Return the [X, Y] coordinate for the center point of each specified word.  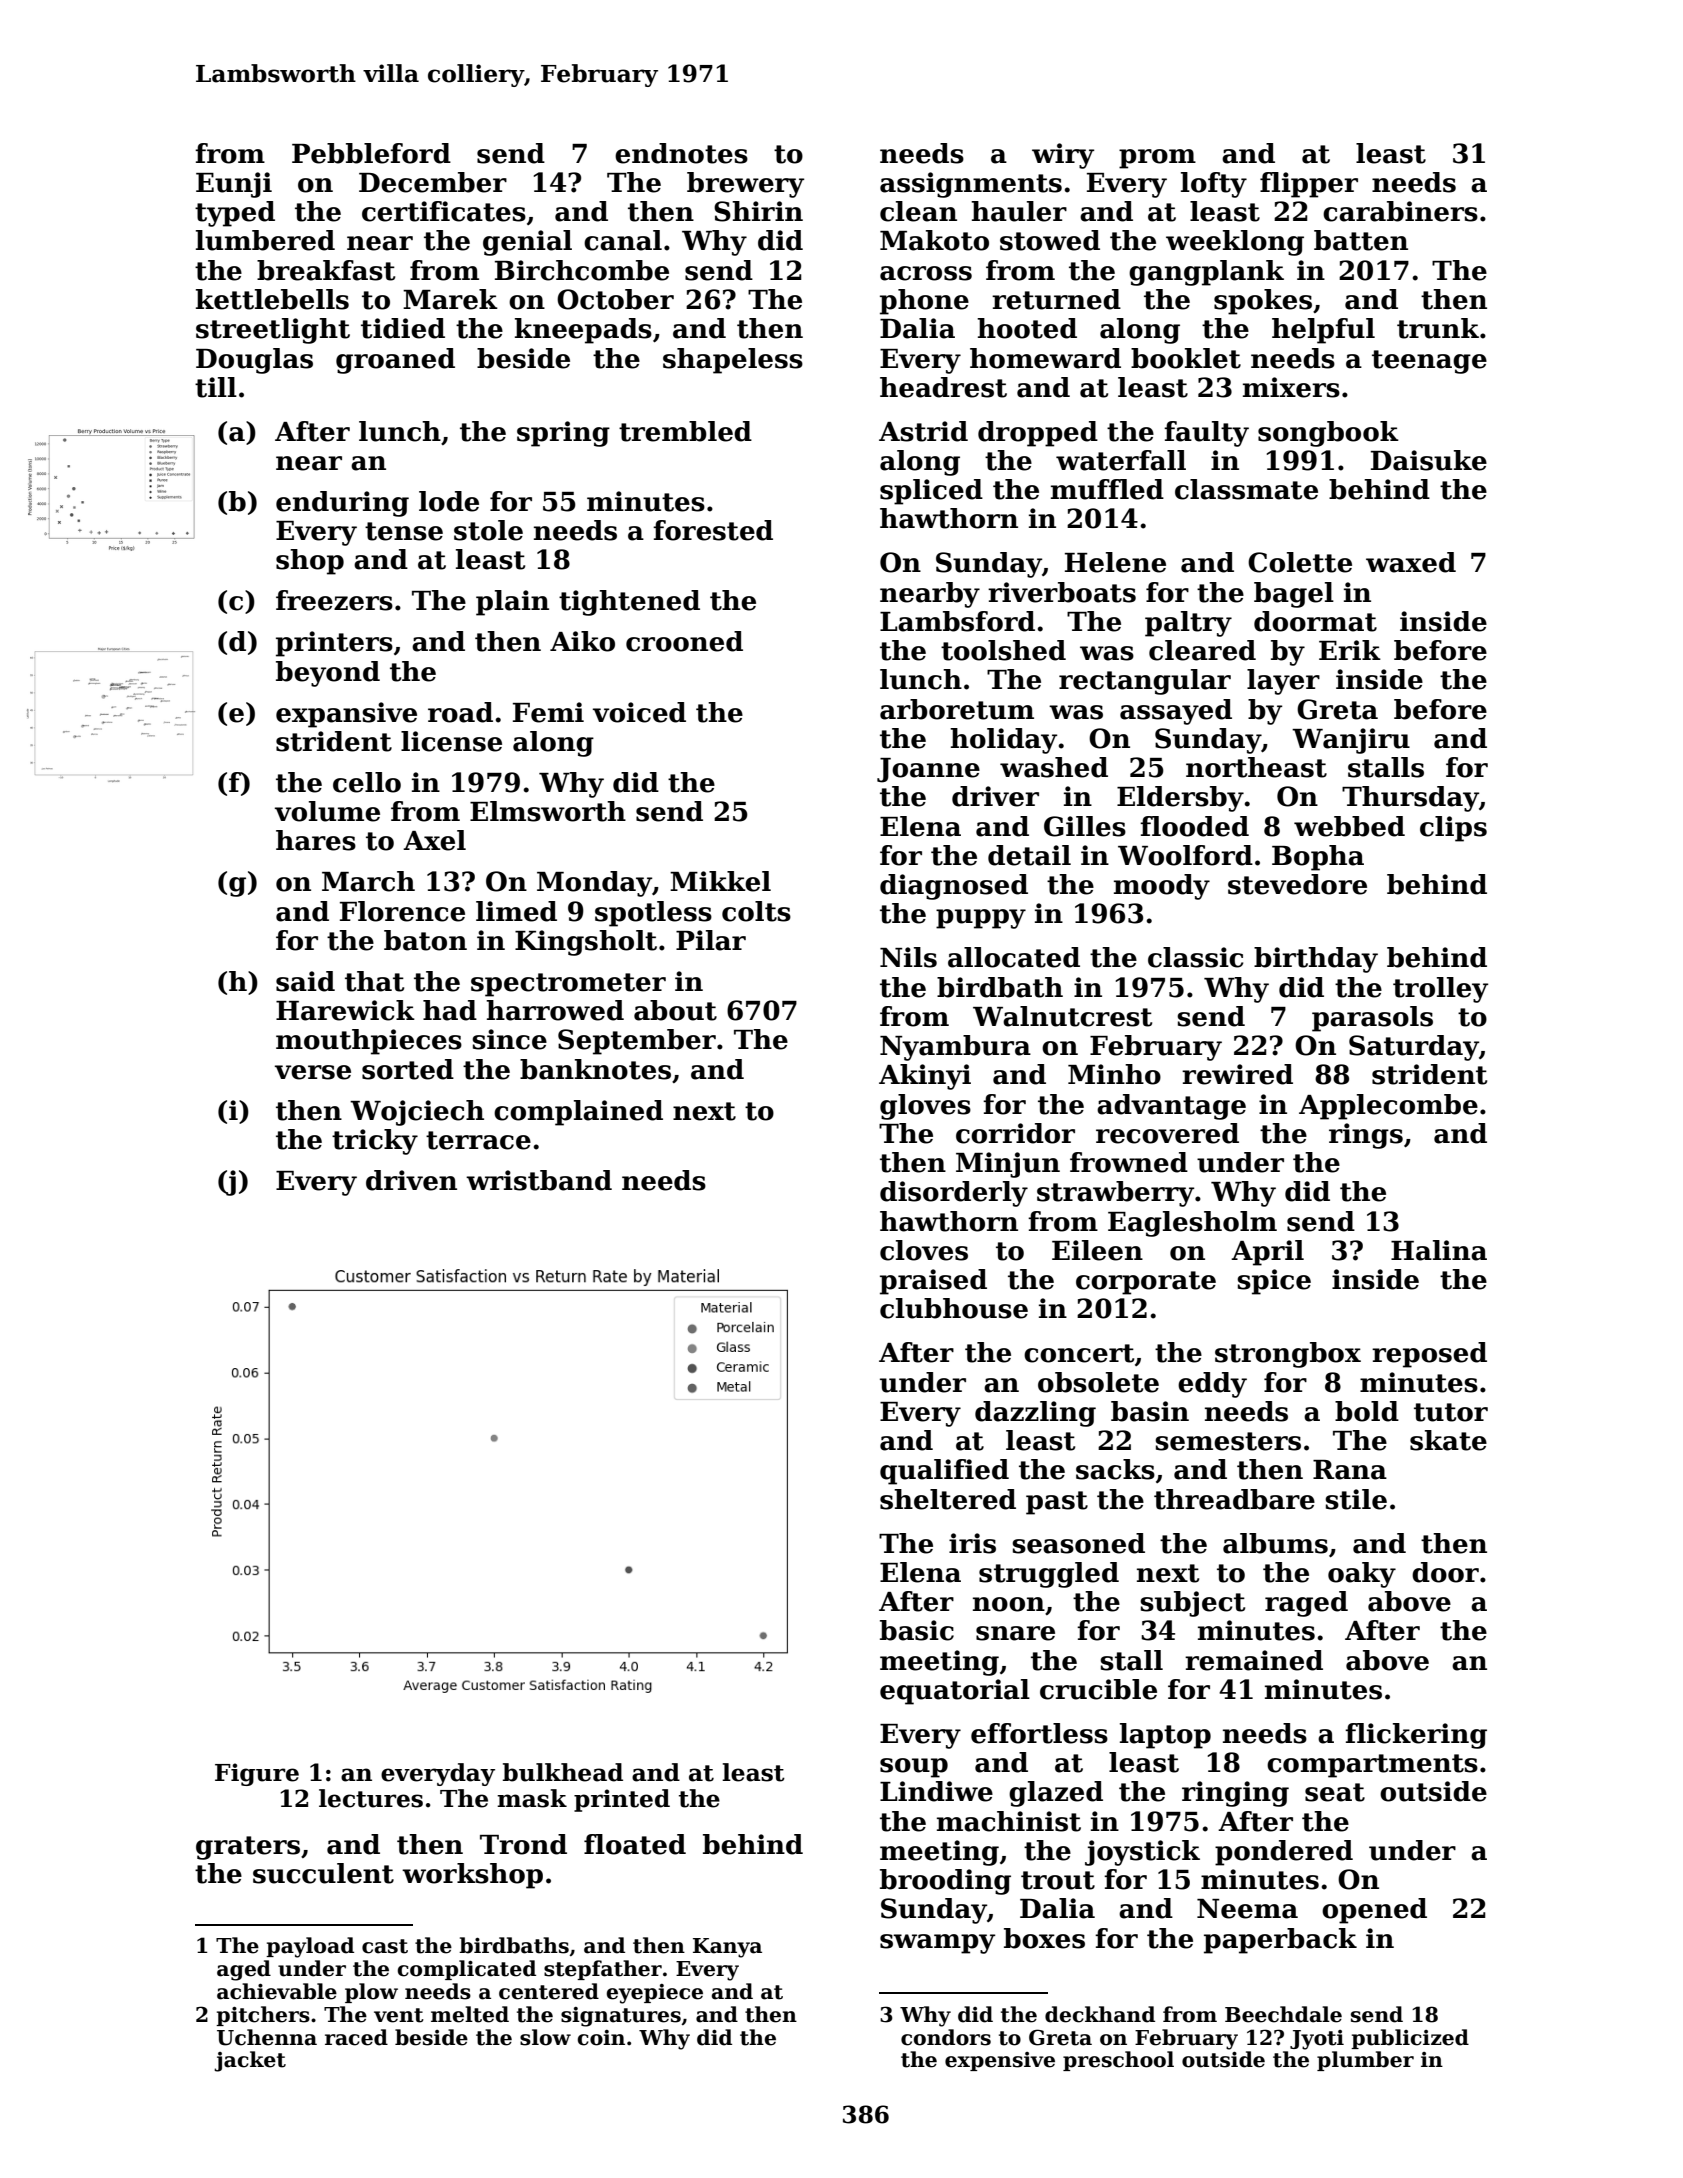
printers [334, 644]
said [305, 981]
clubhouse [954, 1308]
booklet [1186, 358]
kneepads [583, 331]
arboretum [957, 709]
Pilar [711, 940]
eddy [1212, 1385]
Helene [1115, 562]
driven [411, 1180]
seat [1335, 1792]
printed [622, 1800]
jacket [250, 2061]
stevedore [1297, 884]
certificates [444, 211]
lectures [371, 1798]
